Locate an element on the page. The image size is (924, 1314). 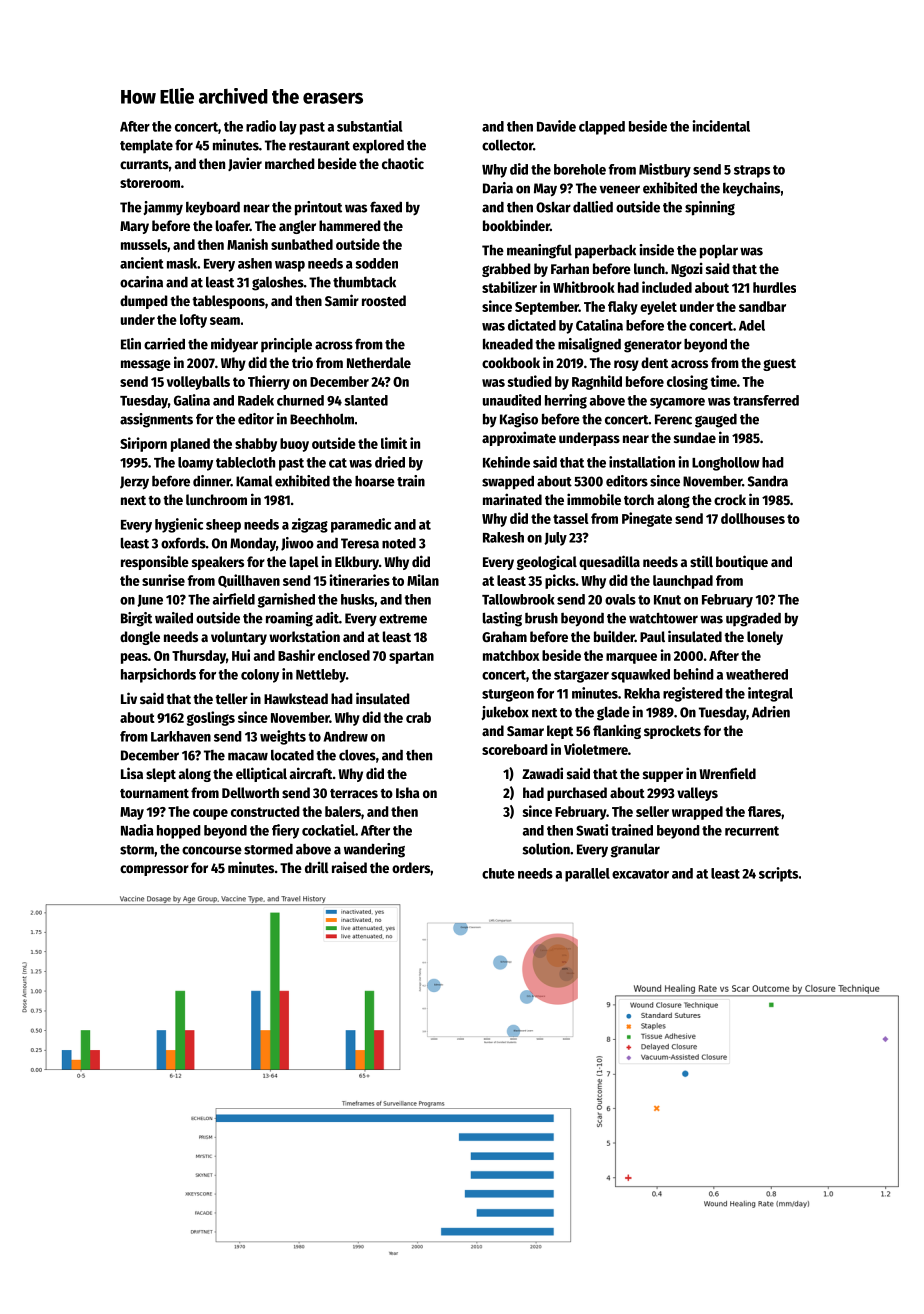
Andrew is located at coordinates (346, 736).
